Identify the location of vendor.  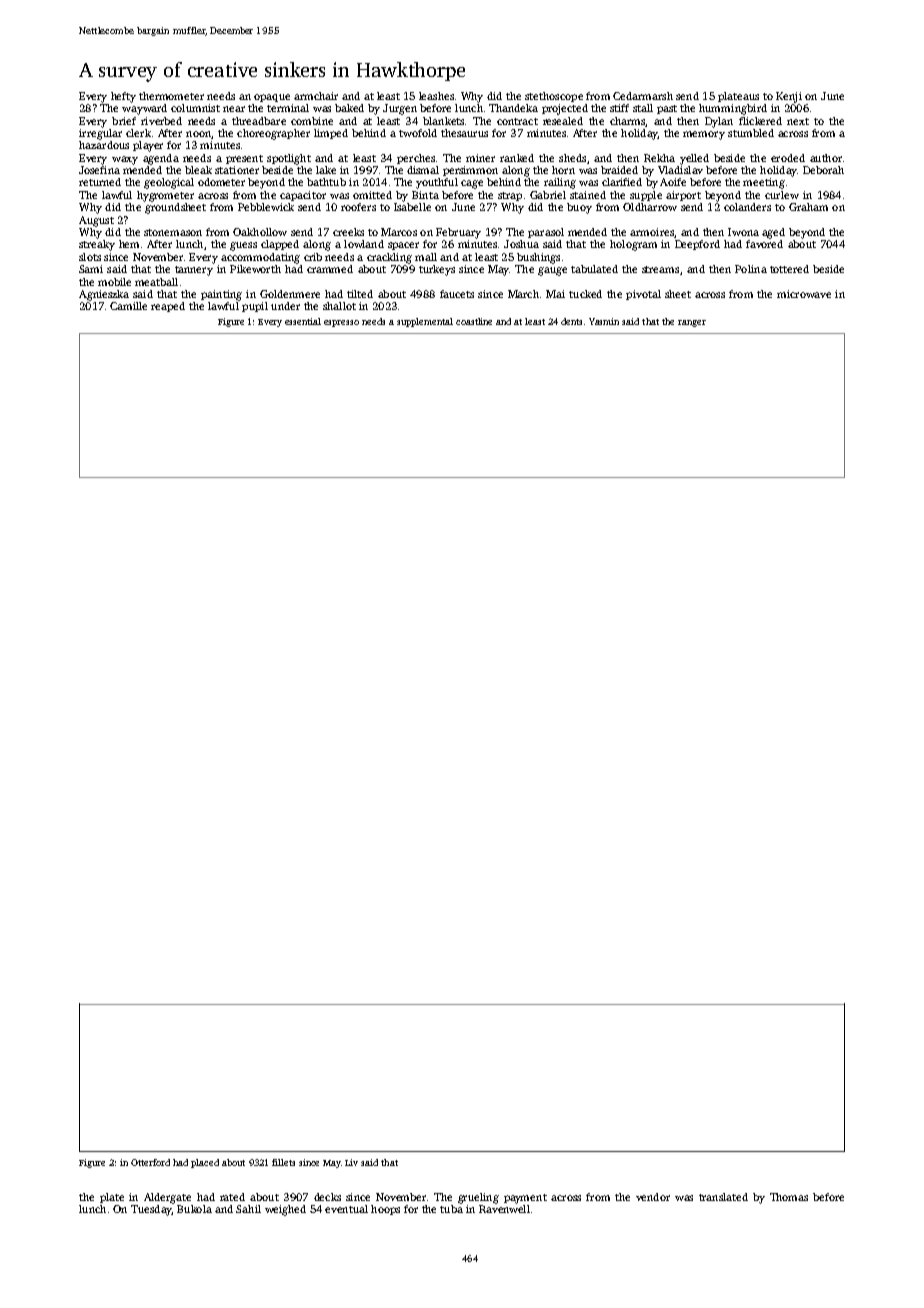
(653, 1197).
